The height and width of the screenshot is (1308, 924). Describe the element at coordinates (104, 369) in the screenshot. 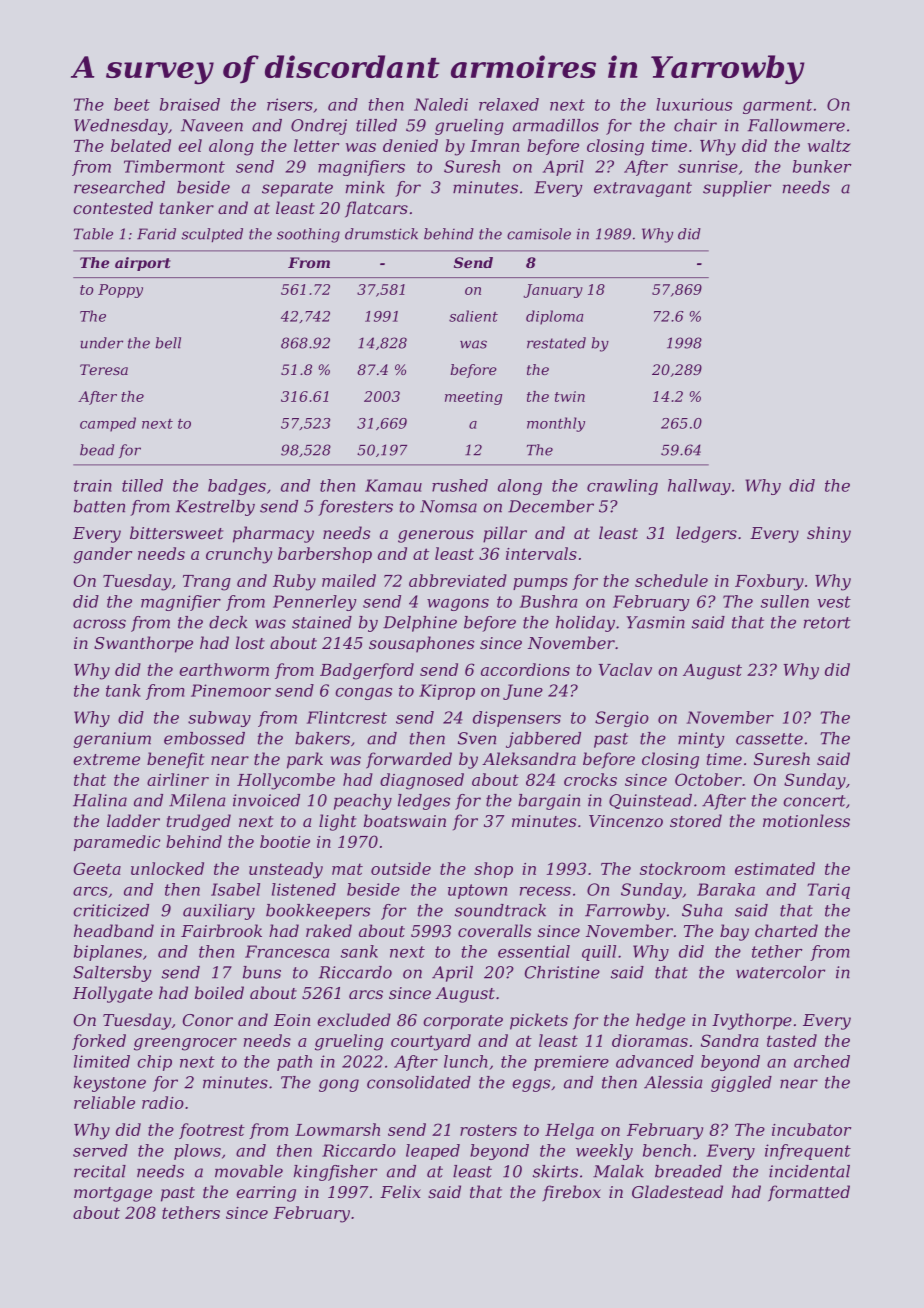

I see `Teresa` at that location.
